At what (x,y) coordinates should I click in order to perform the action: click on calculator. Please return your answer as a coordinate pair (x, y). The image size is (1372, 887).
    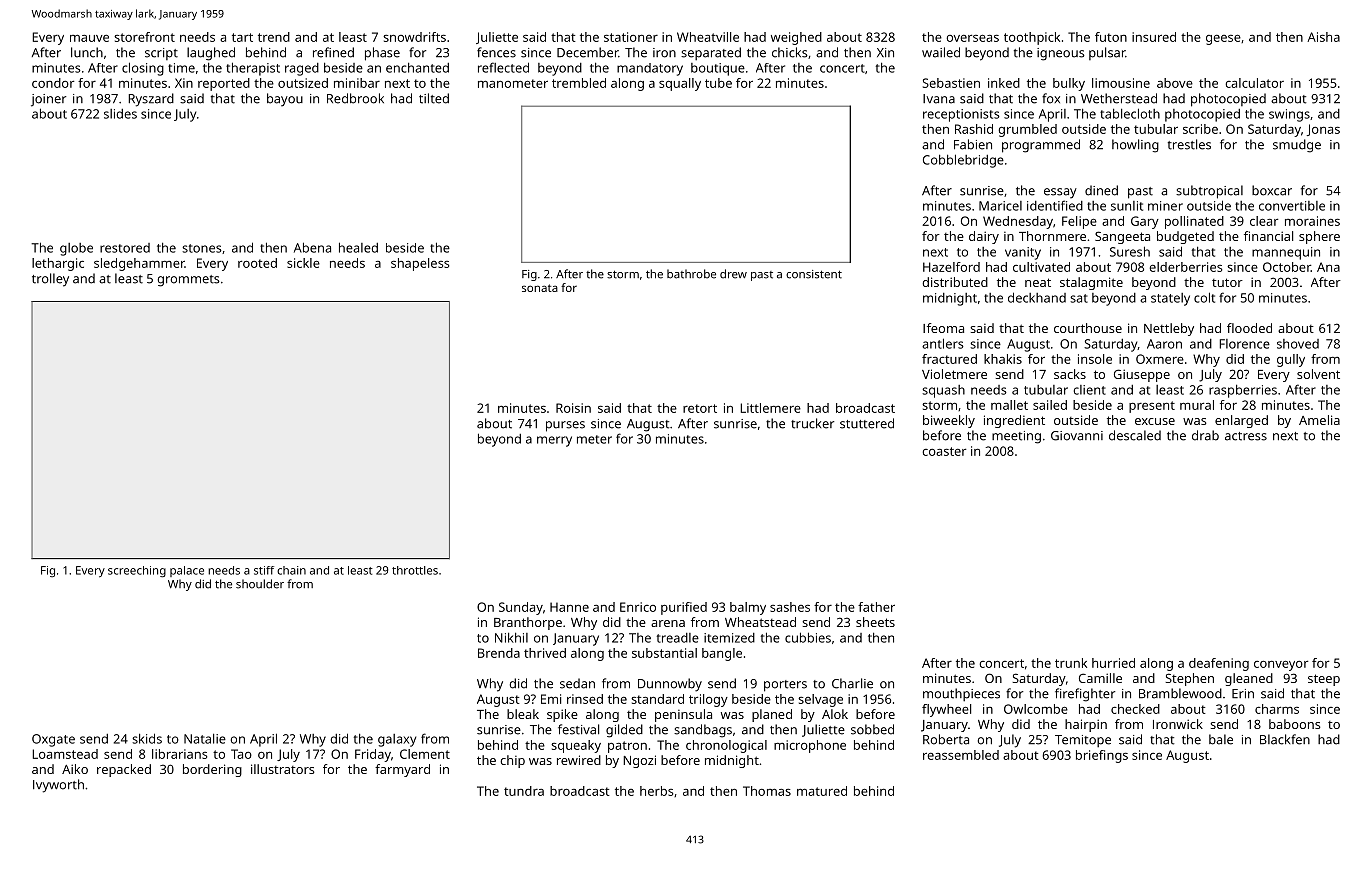
    Looking at the image, I should click on (1254, 83).
